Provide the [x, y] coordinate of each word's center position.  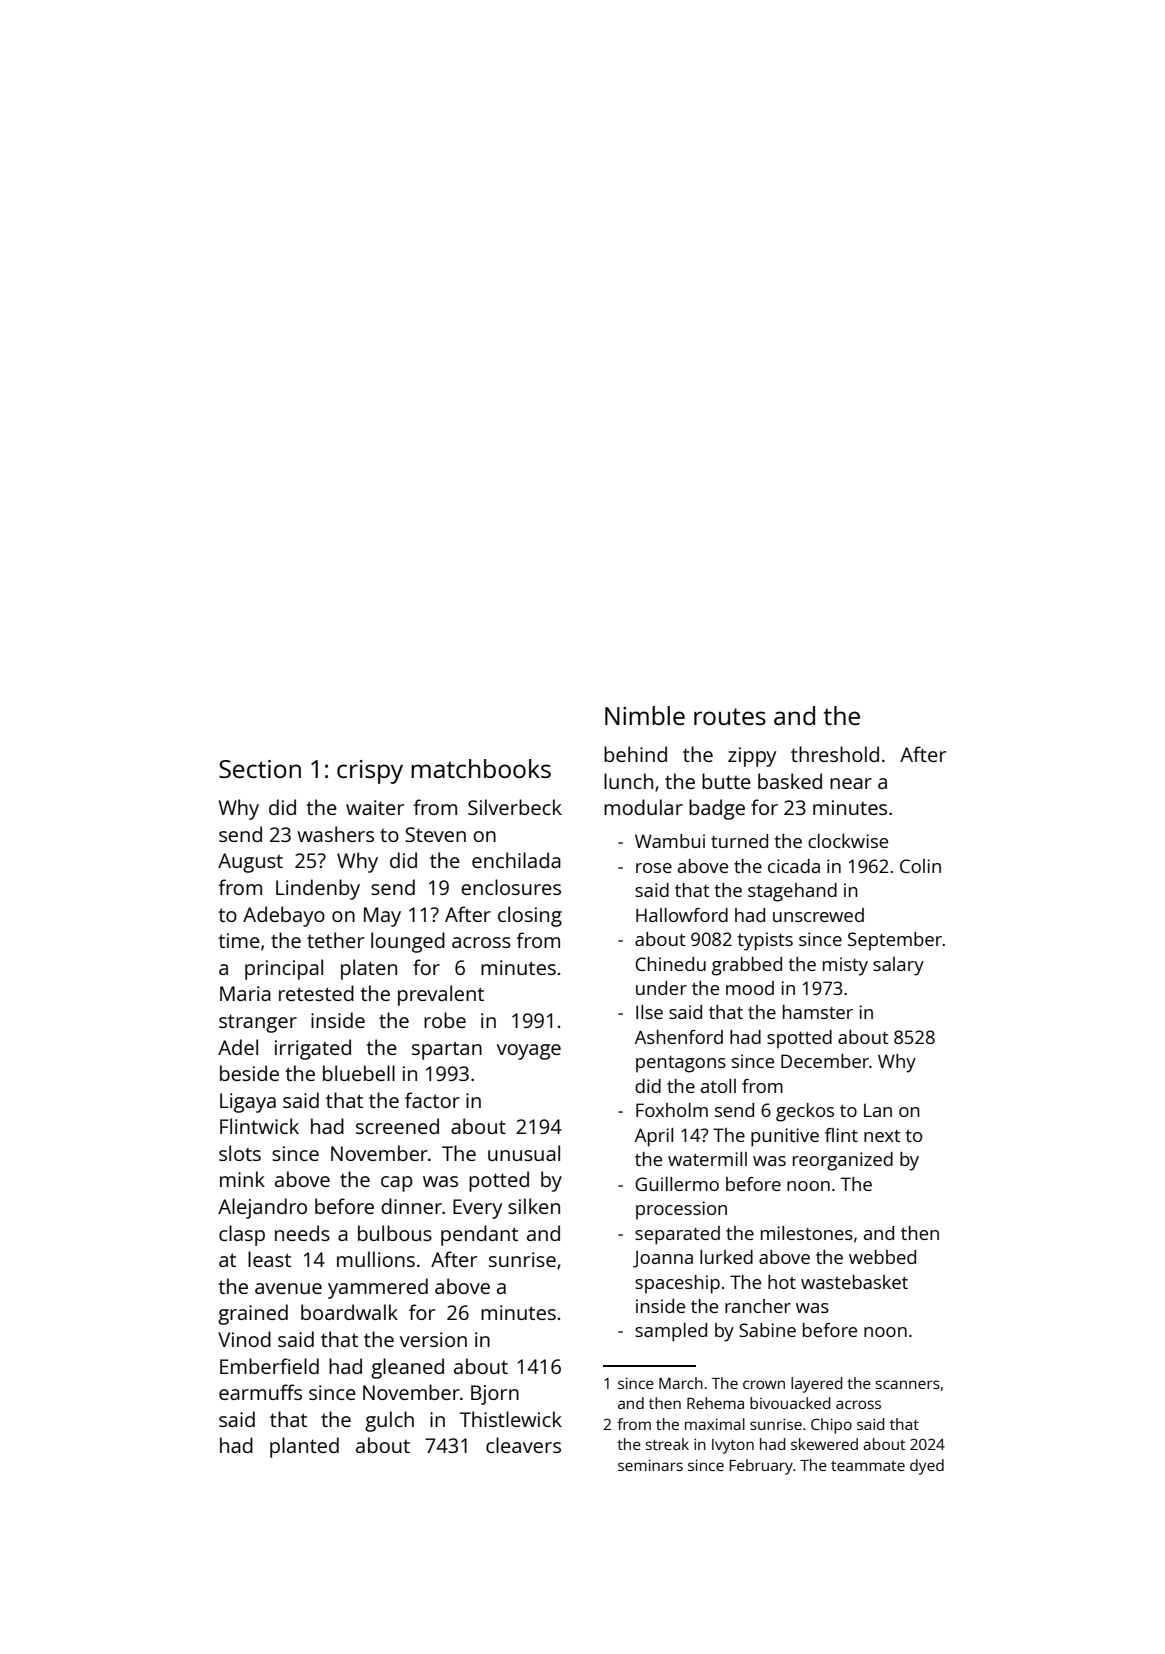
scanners [907, 1384]
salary [898, 966]
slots [240, 1153]
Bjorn [495, 1395]
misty [845, 966]
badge [717, 809]
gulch [389, 1421]
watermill [707, 1159]
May [382, 917]
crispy [370, 772]
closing [530, 916]
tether [335, 940]
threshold [835, 754]
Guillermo [677, 1184]
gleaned [407, 1368]
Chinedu [670, 964]
